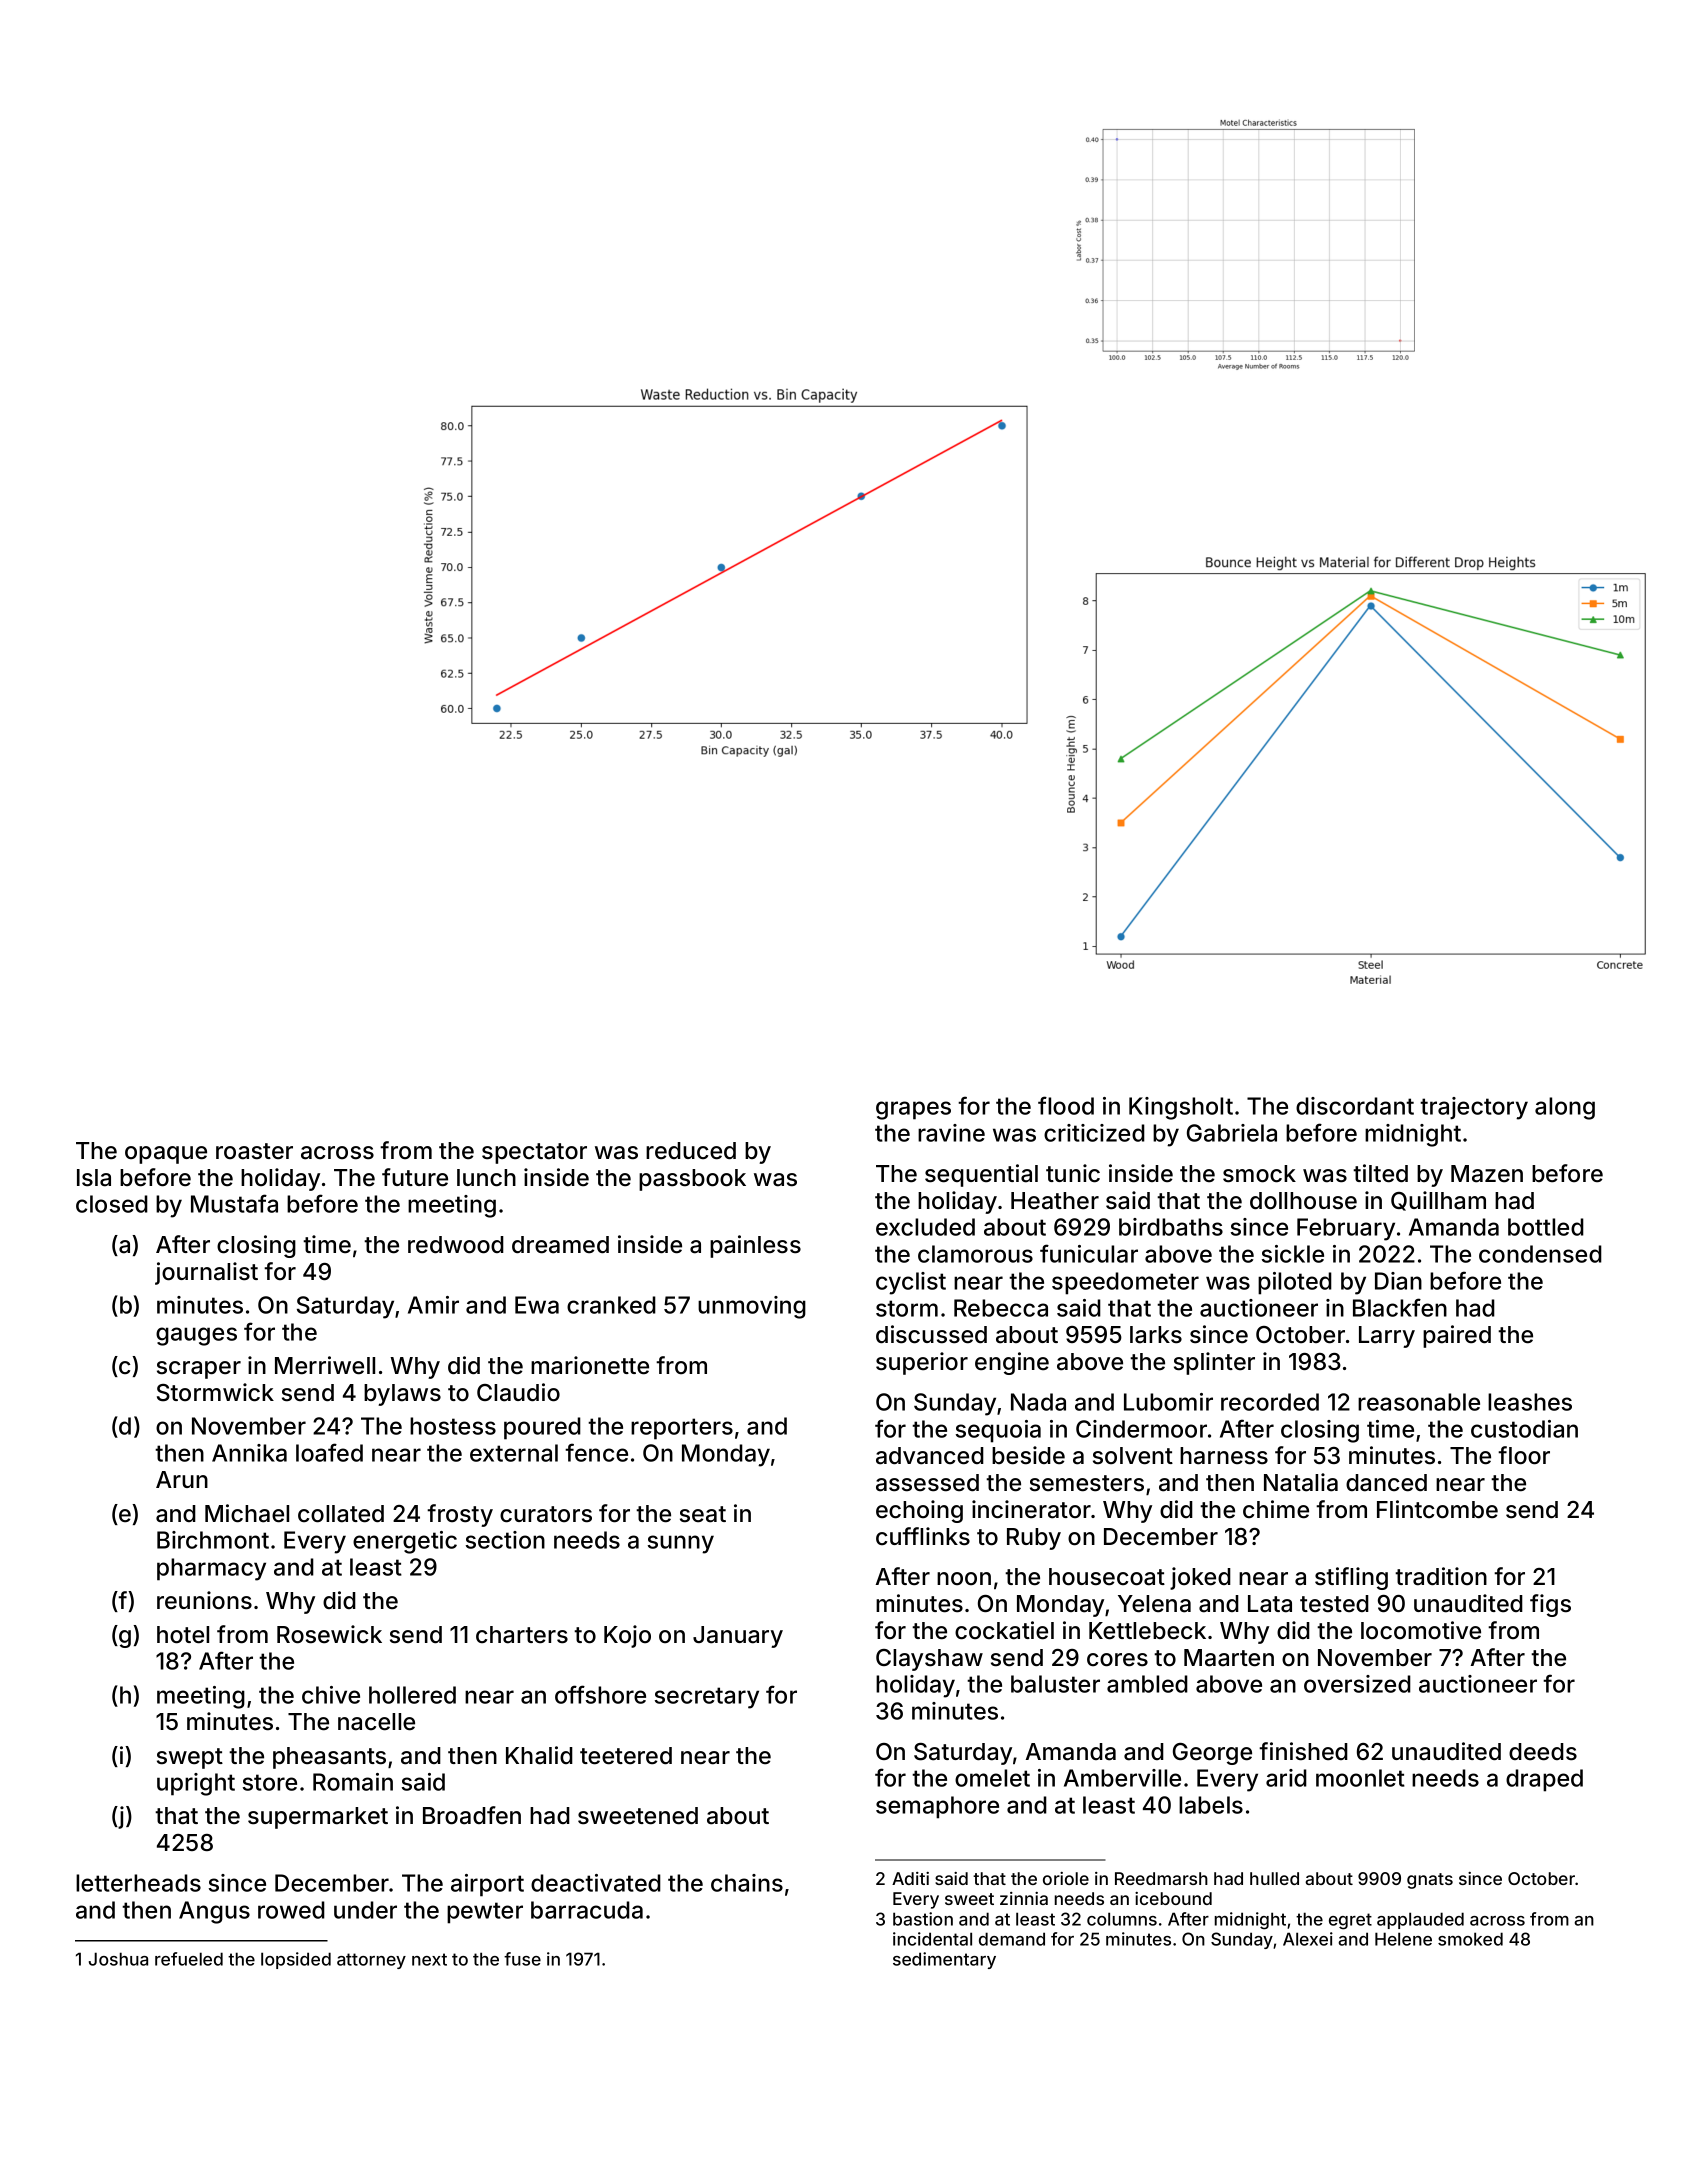 The image size is (1683, 2178). Describe the element at coordinates (951, 1133) in the page. I see `ravine` at that location.
